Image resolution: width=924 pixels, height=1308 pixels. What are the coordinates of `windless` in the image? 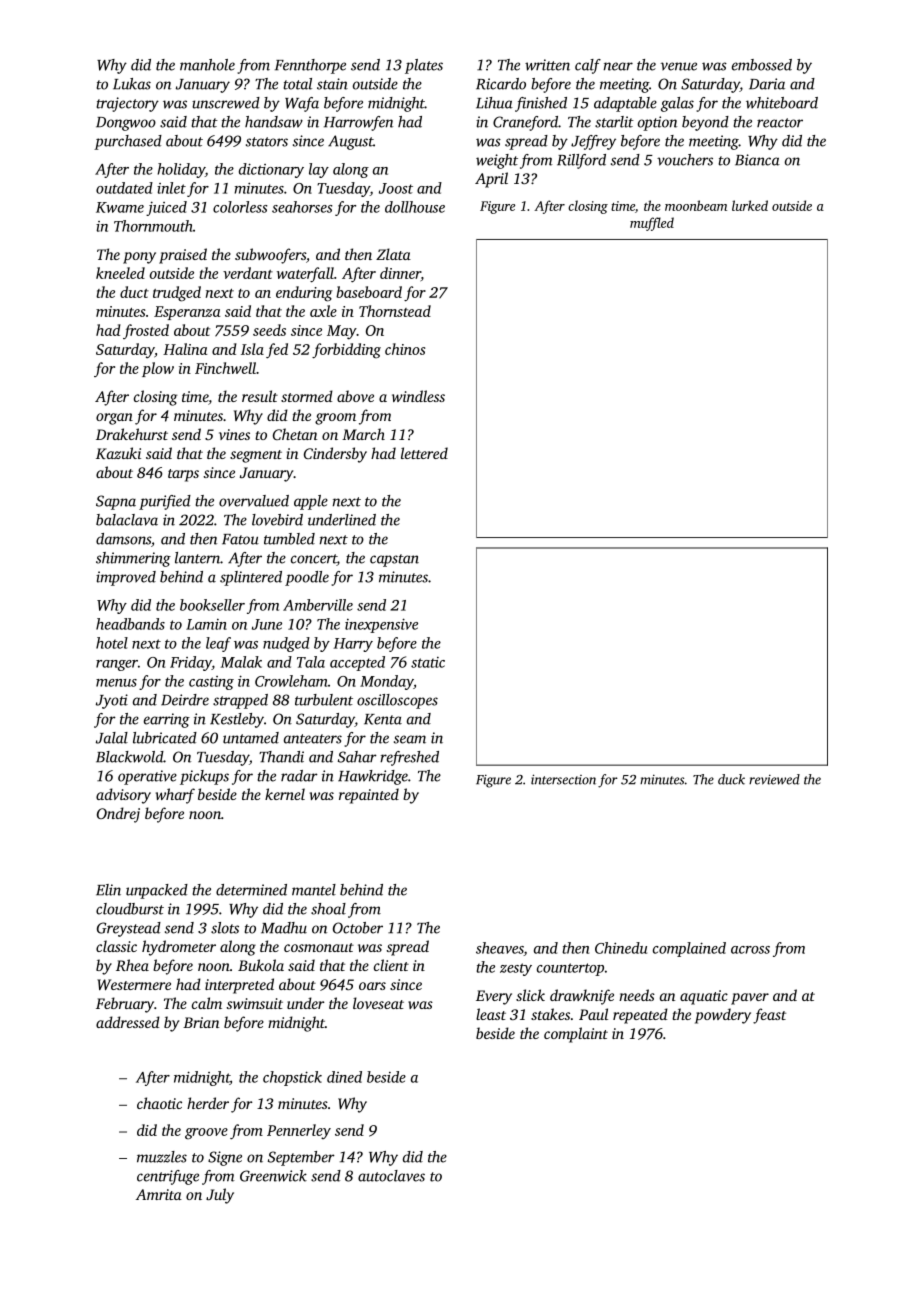 It's located at (418, 396).
